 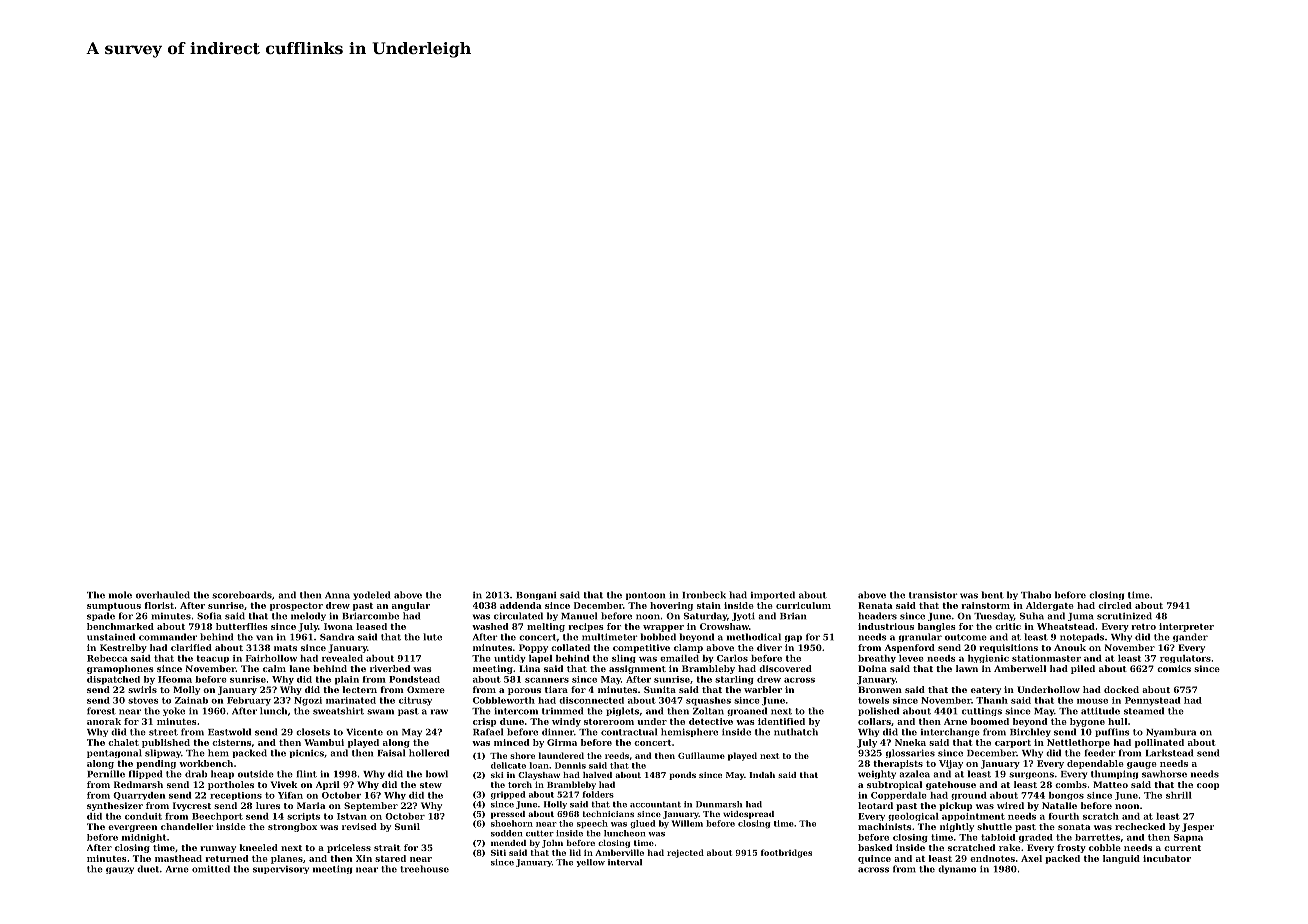 I want to click on basked, so click(x=875, y=847).
